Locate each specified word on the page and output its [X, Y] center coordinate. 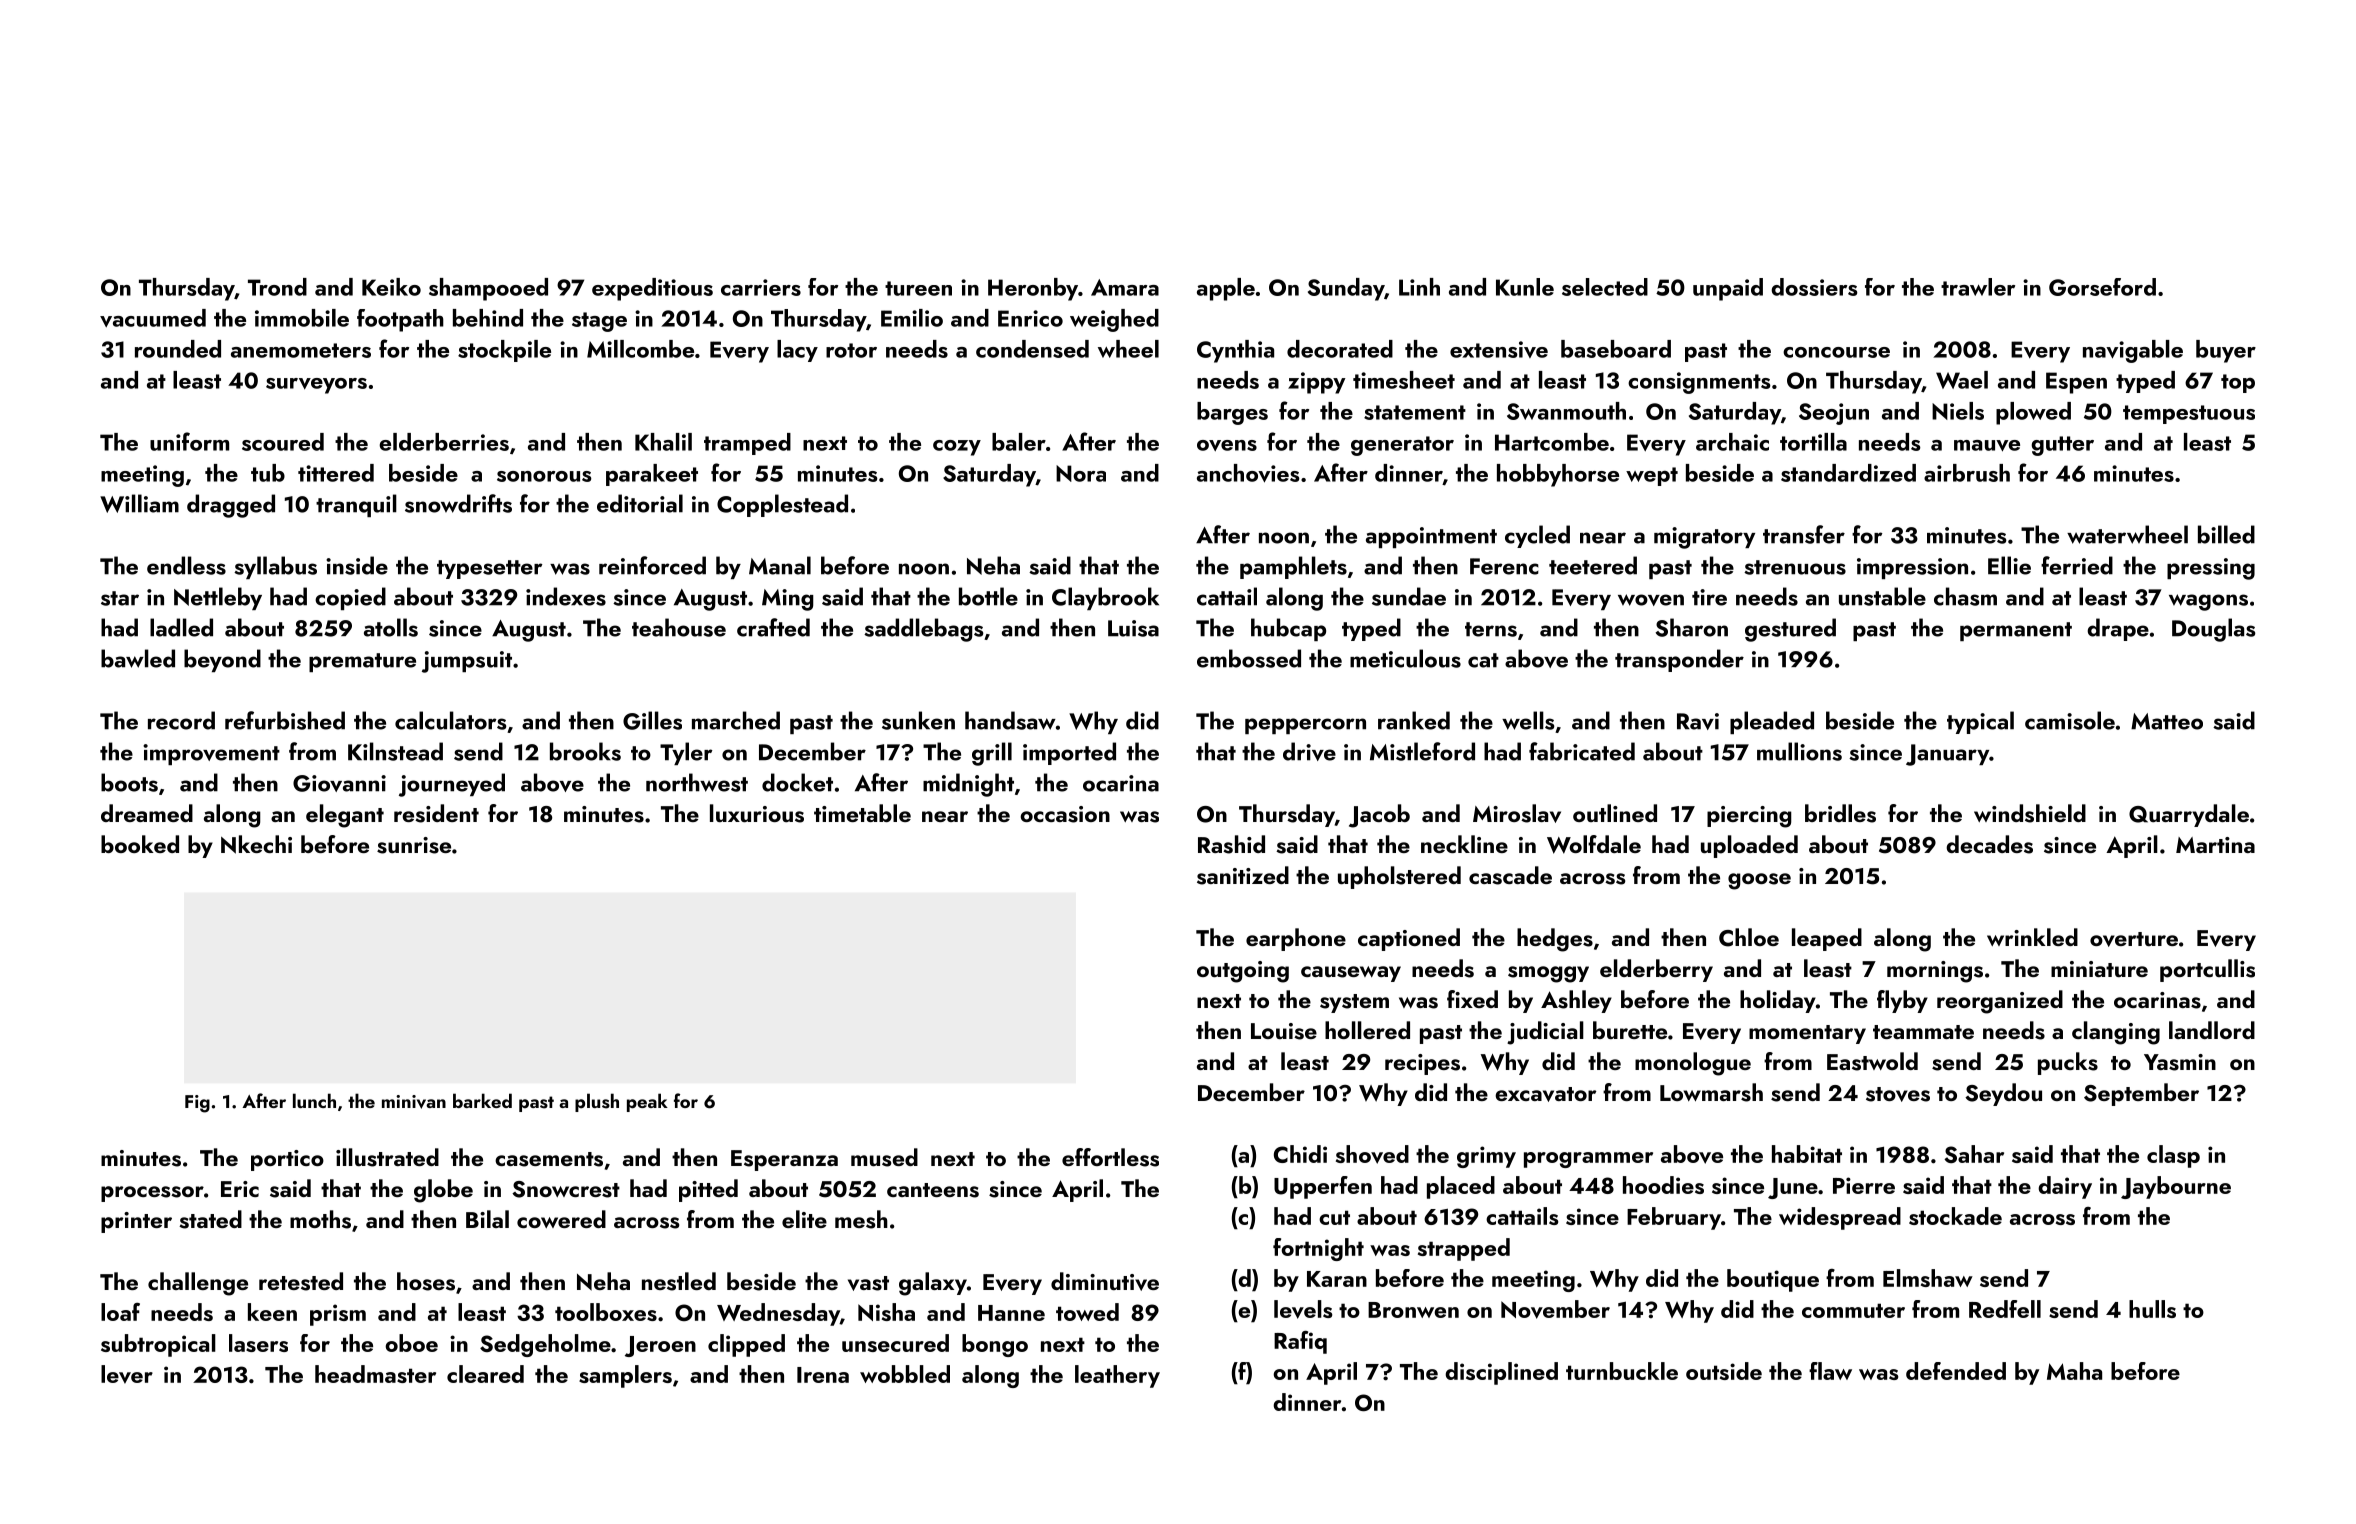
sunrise [414, 845]
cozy [957, 448]
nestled [679, 1281]
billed [2226, 534]
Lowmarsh [1711, 1092]
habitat [1807, 1154]
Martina [2215, 845]
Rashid [1231, 844]
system [1354, 1003]
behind [488, 318]
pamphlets [1293, 567]
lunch [314, 1100]
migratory [1704, 538]
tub [268, 473]
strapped [1464, 1249]
